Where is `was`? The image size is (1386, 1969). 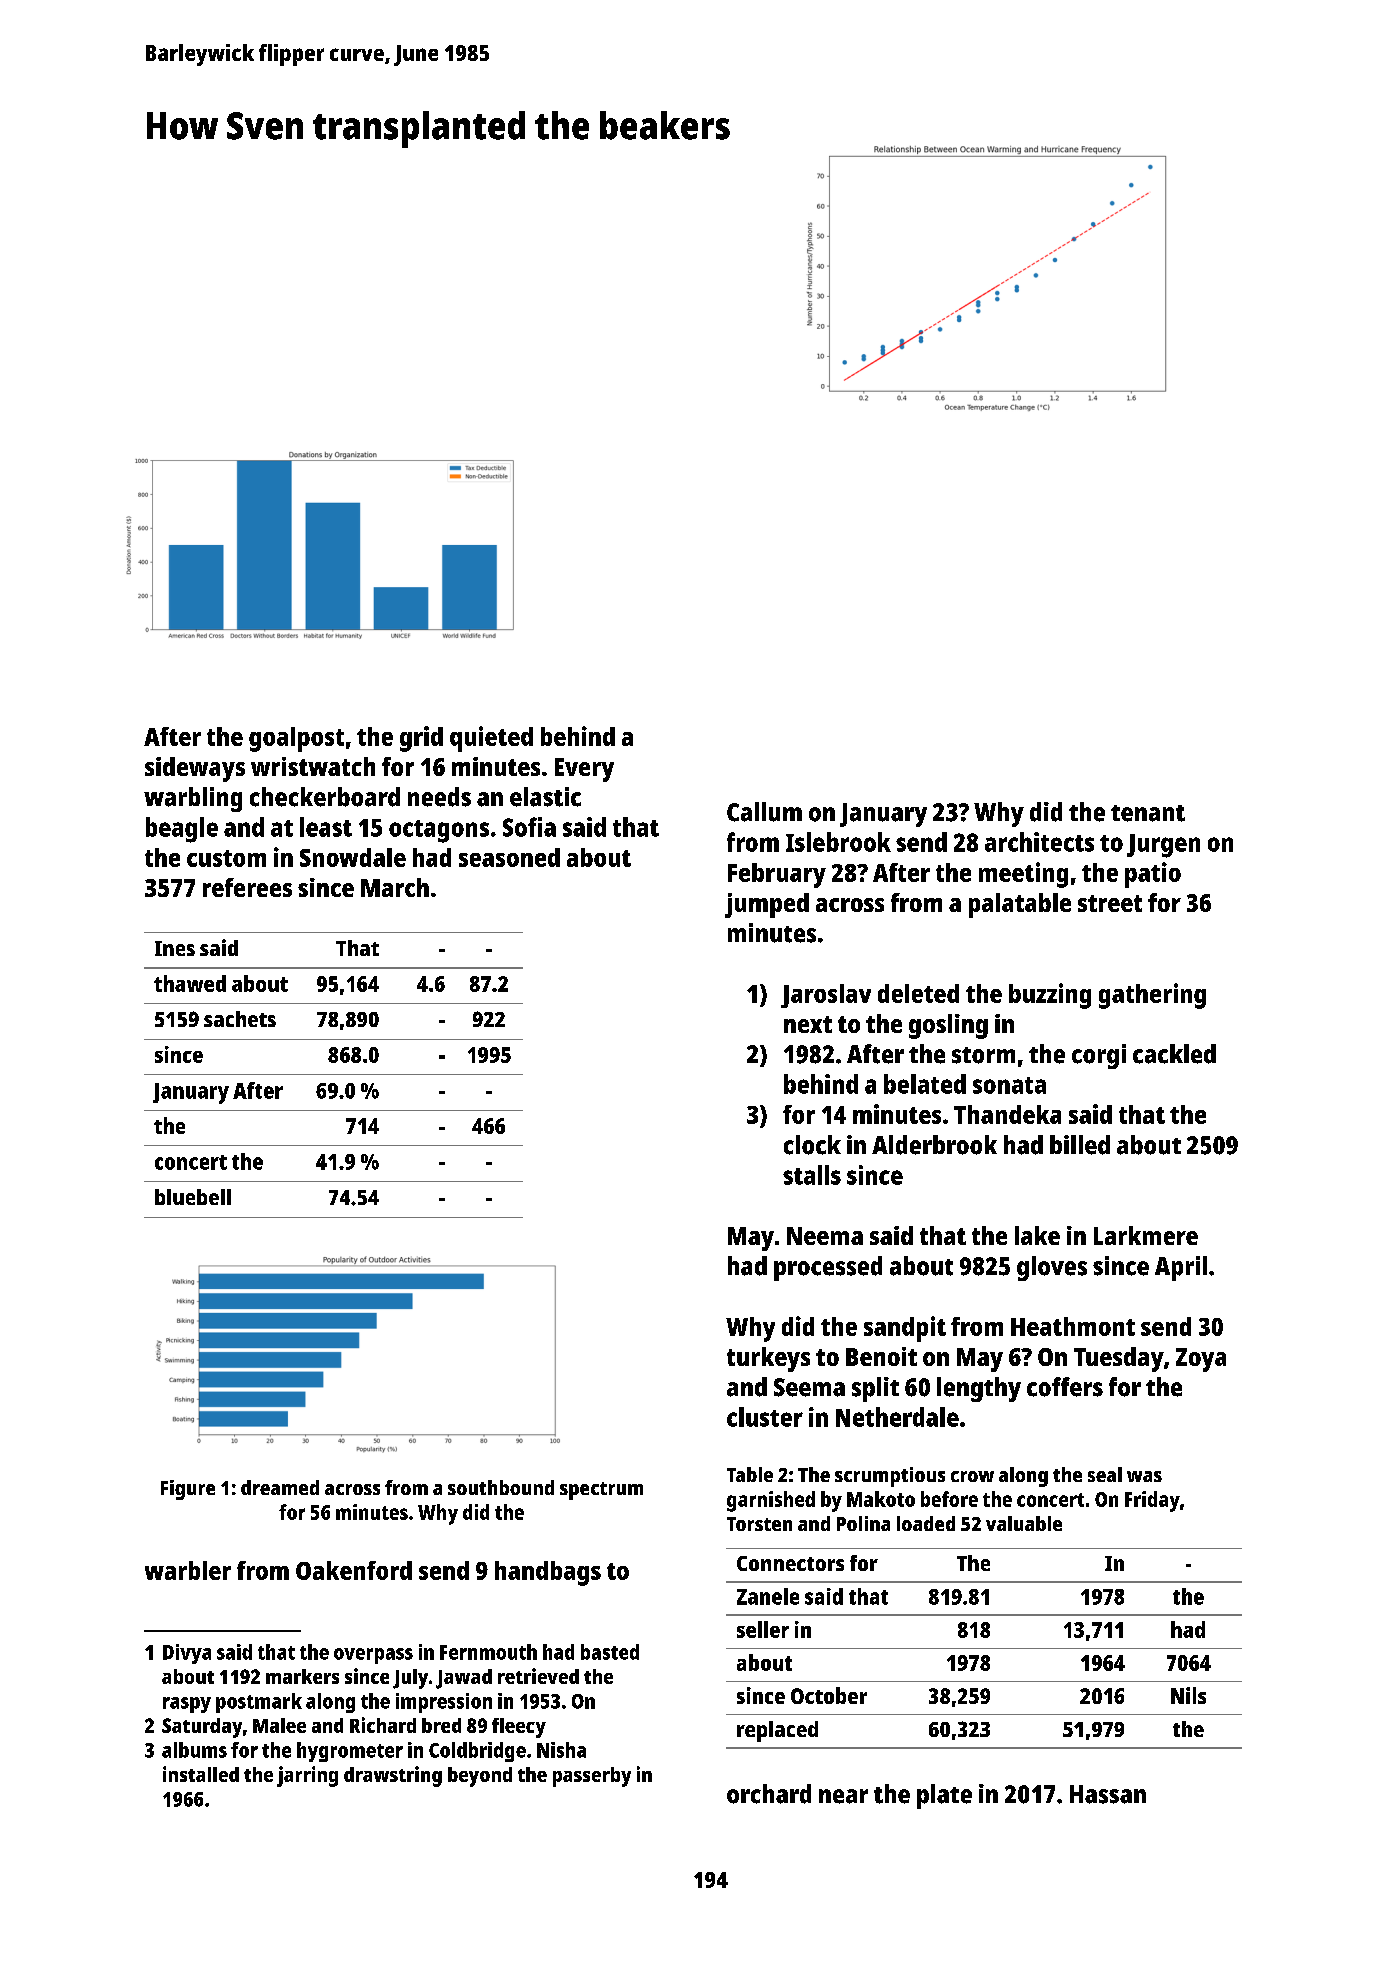
was is located at coordinates (1144, 1476).
